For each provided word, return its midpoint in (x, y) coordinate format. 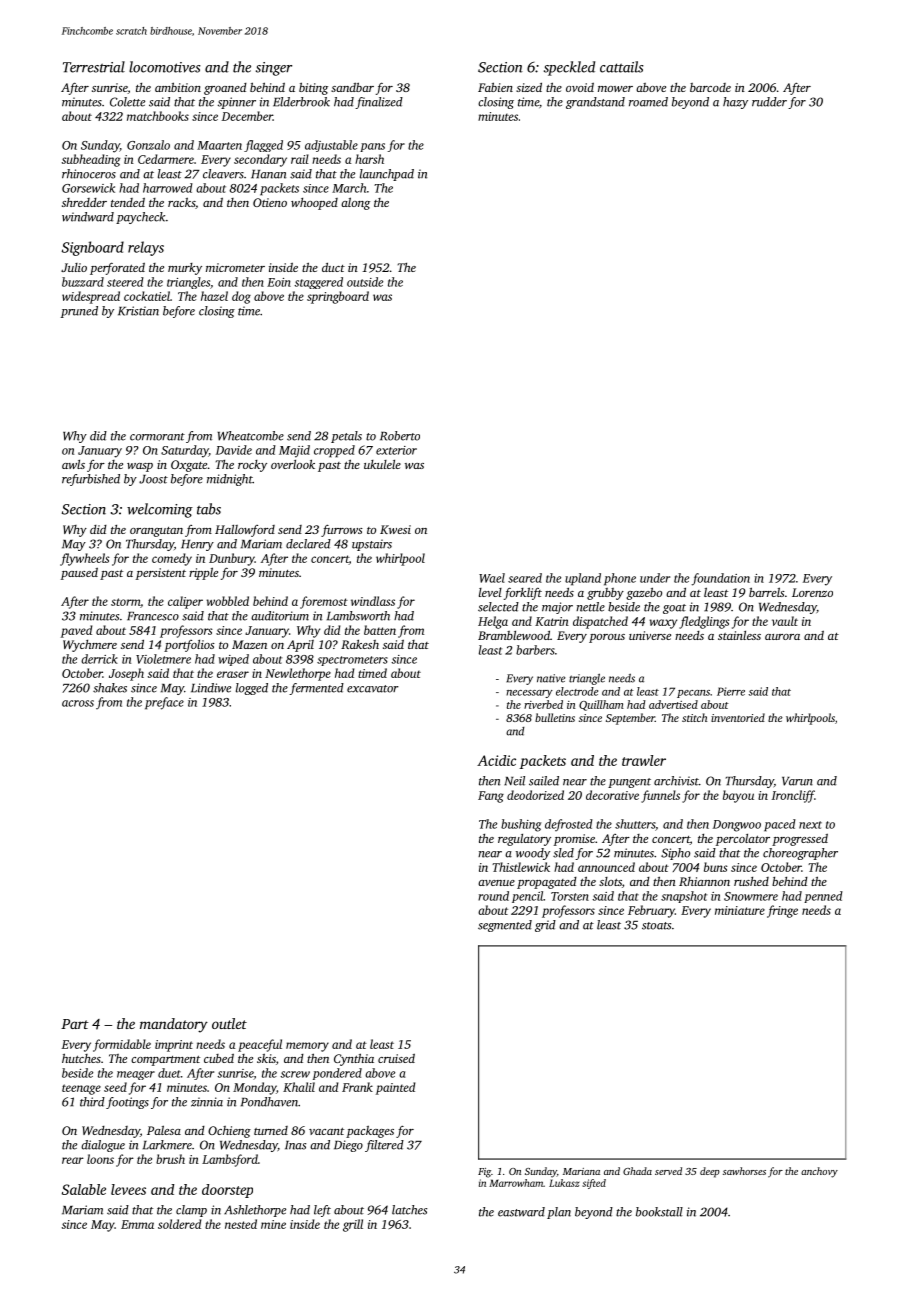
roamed (648, 102)
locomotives (165, 67)
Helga (493, 622)
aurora (782, 637)
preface (164, 703)
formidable (122, 1045)
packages (370, 1131)
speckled (569, 68)
